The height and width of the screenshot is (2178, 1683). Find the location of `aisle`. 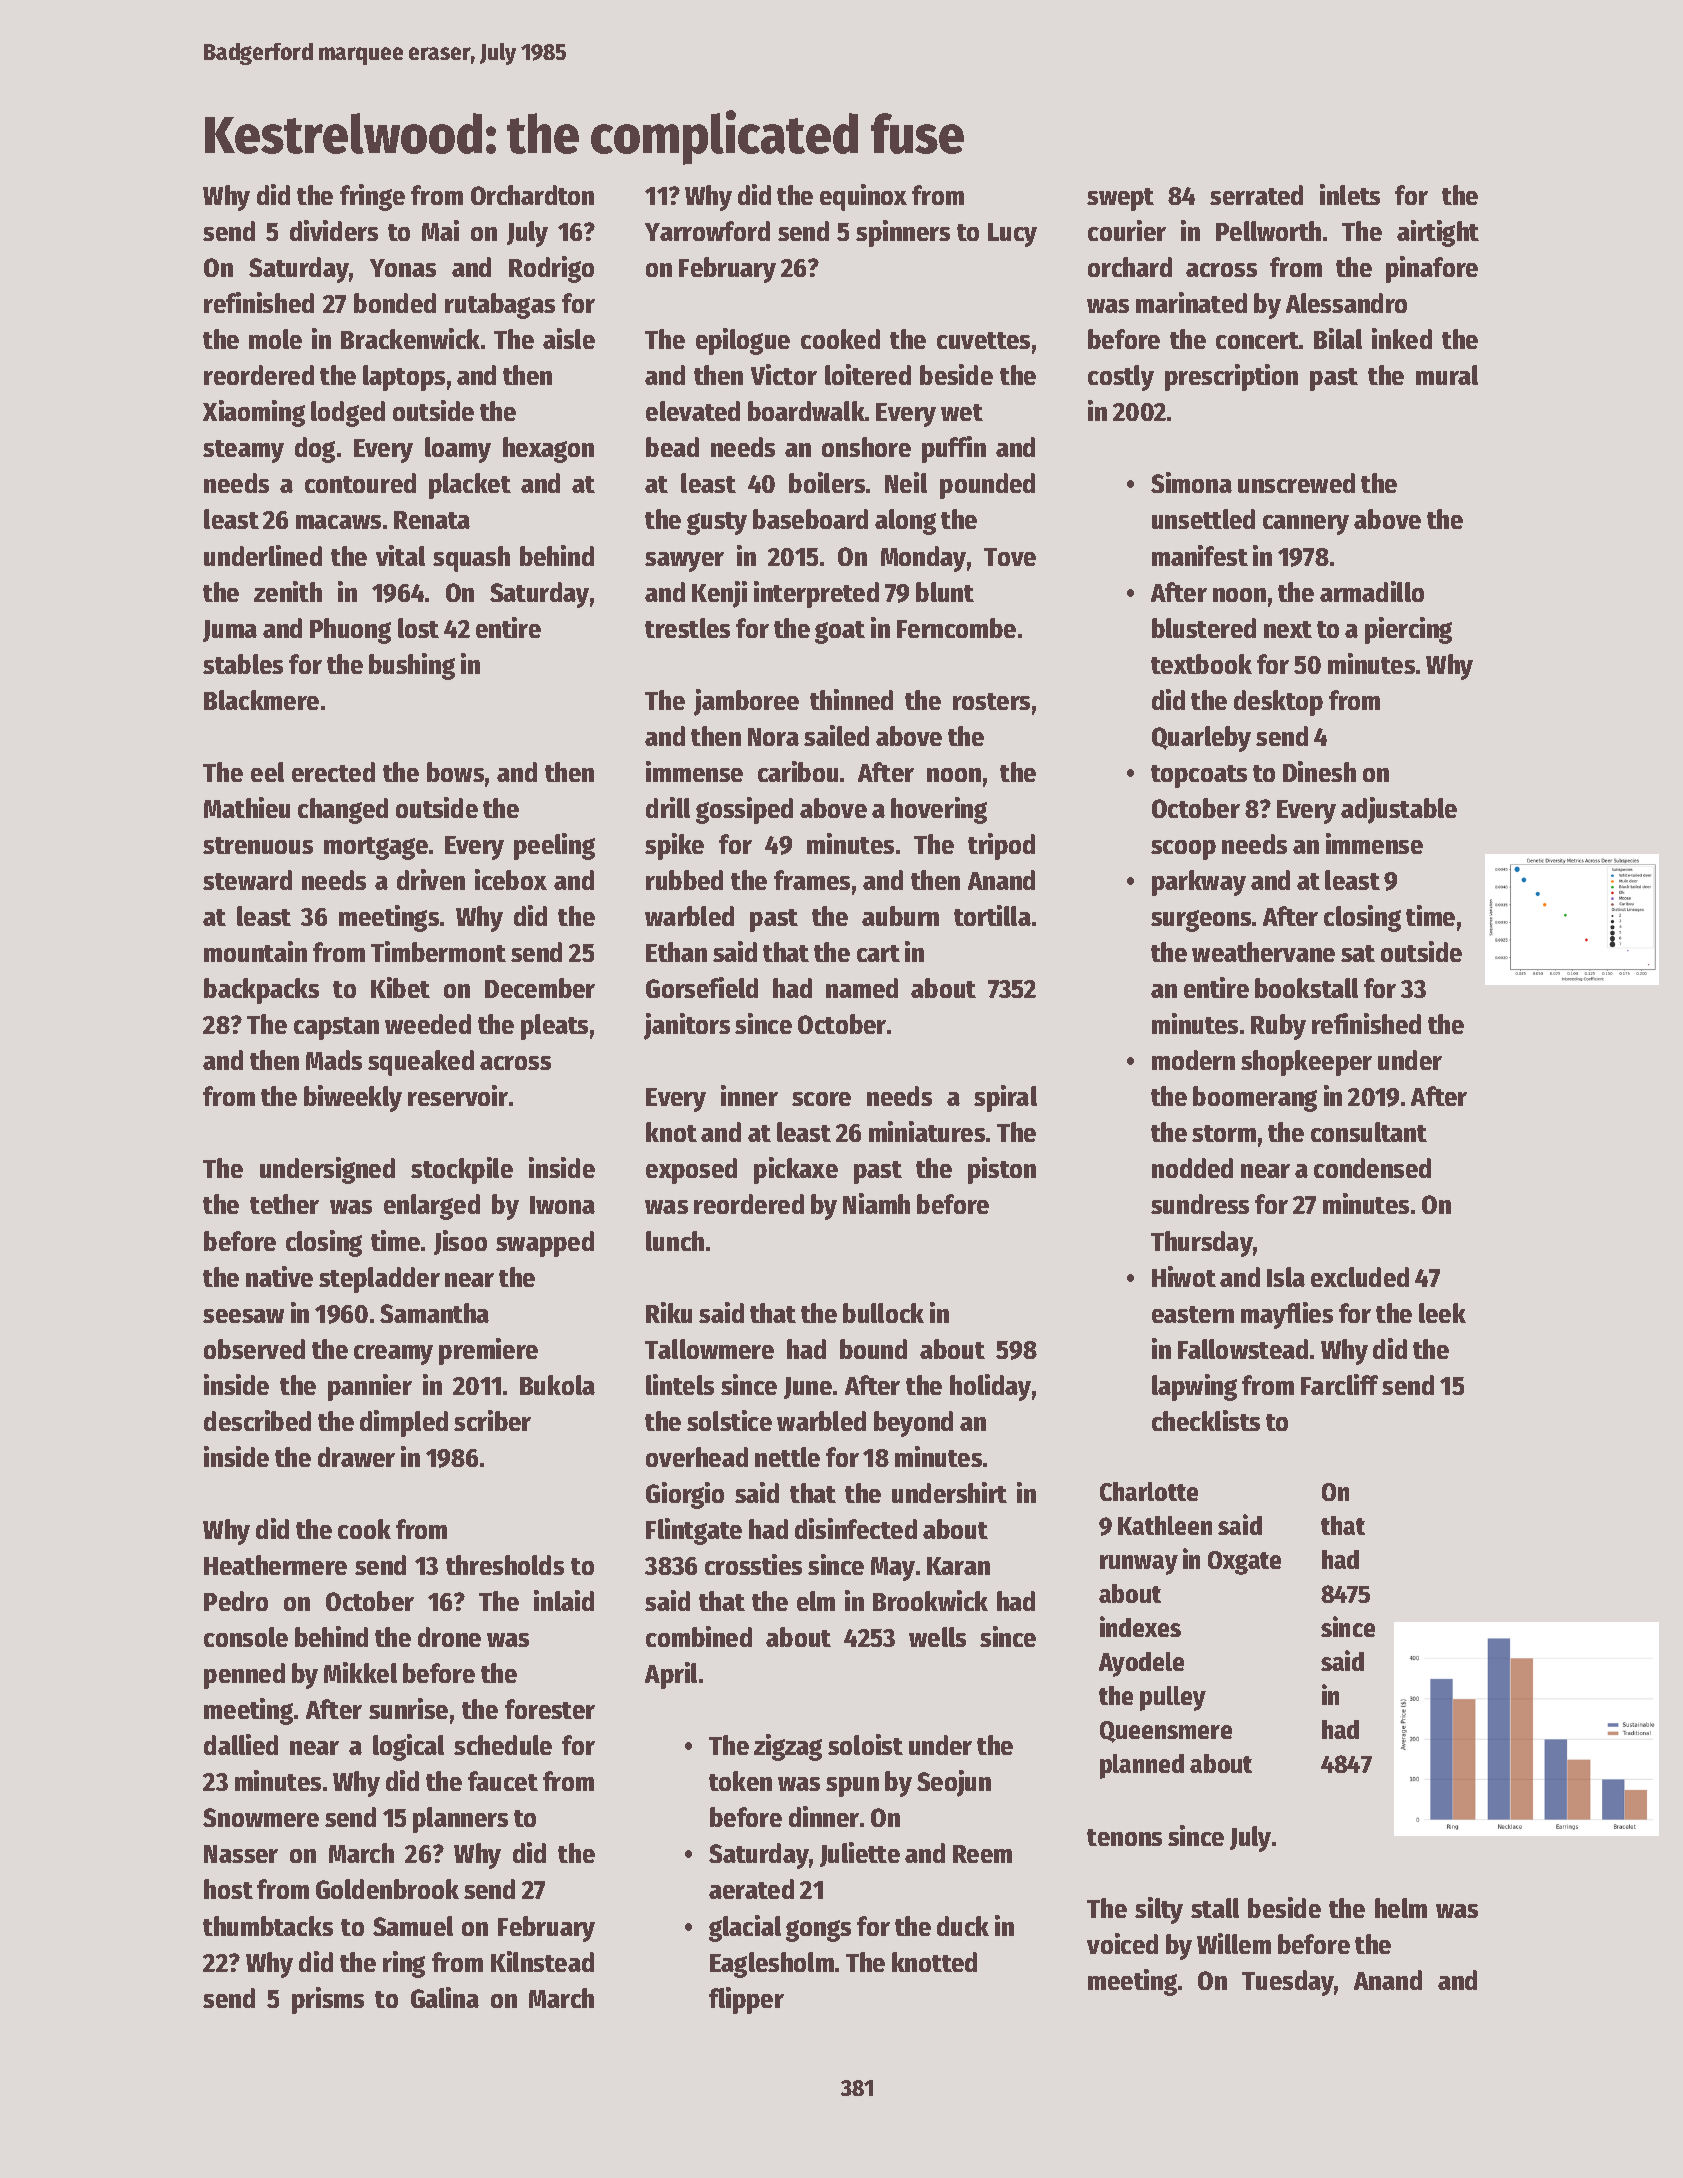

aisle is located at coordinates (569, 338).
